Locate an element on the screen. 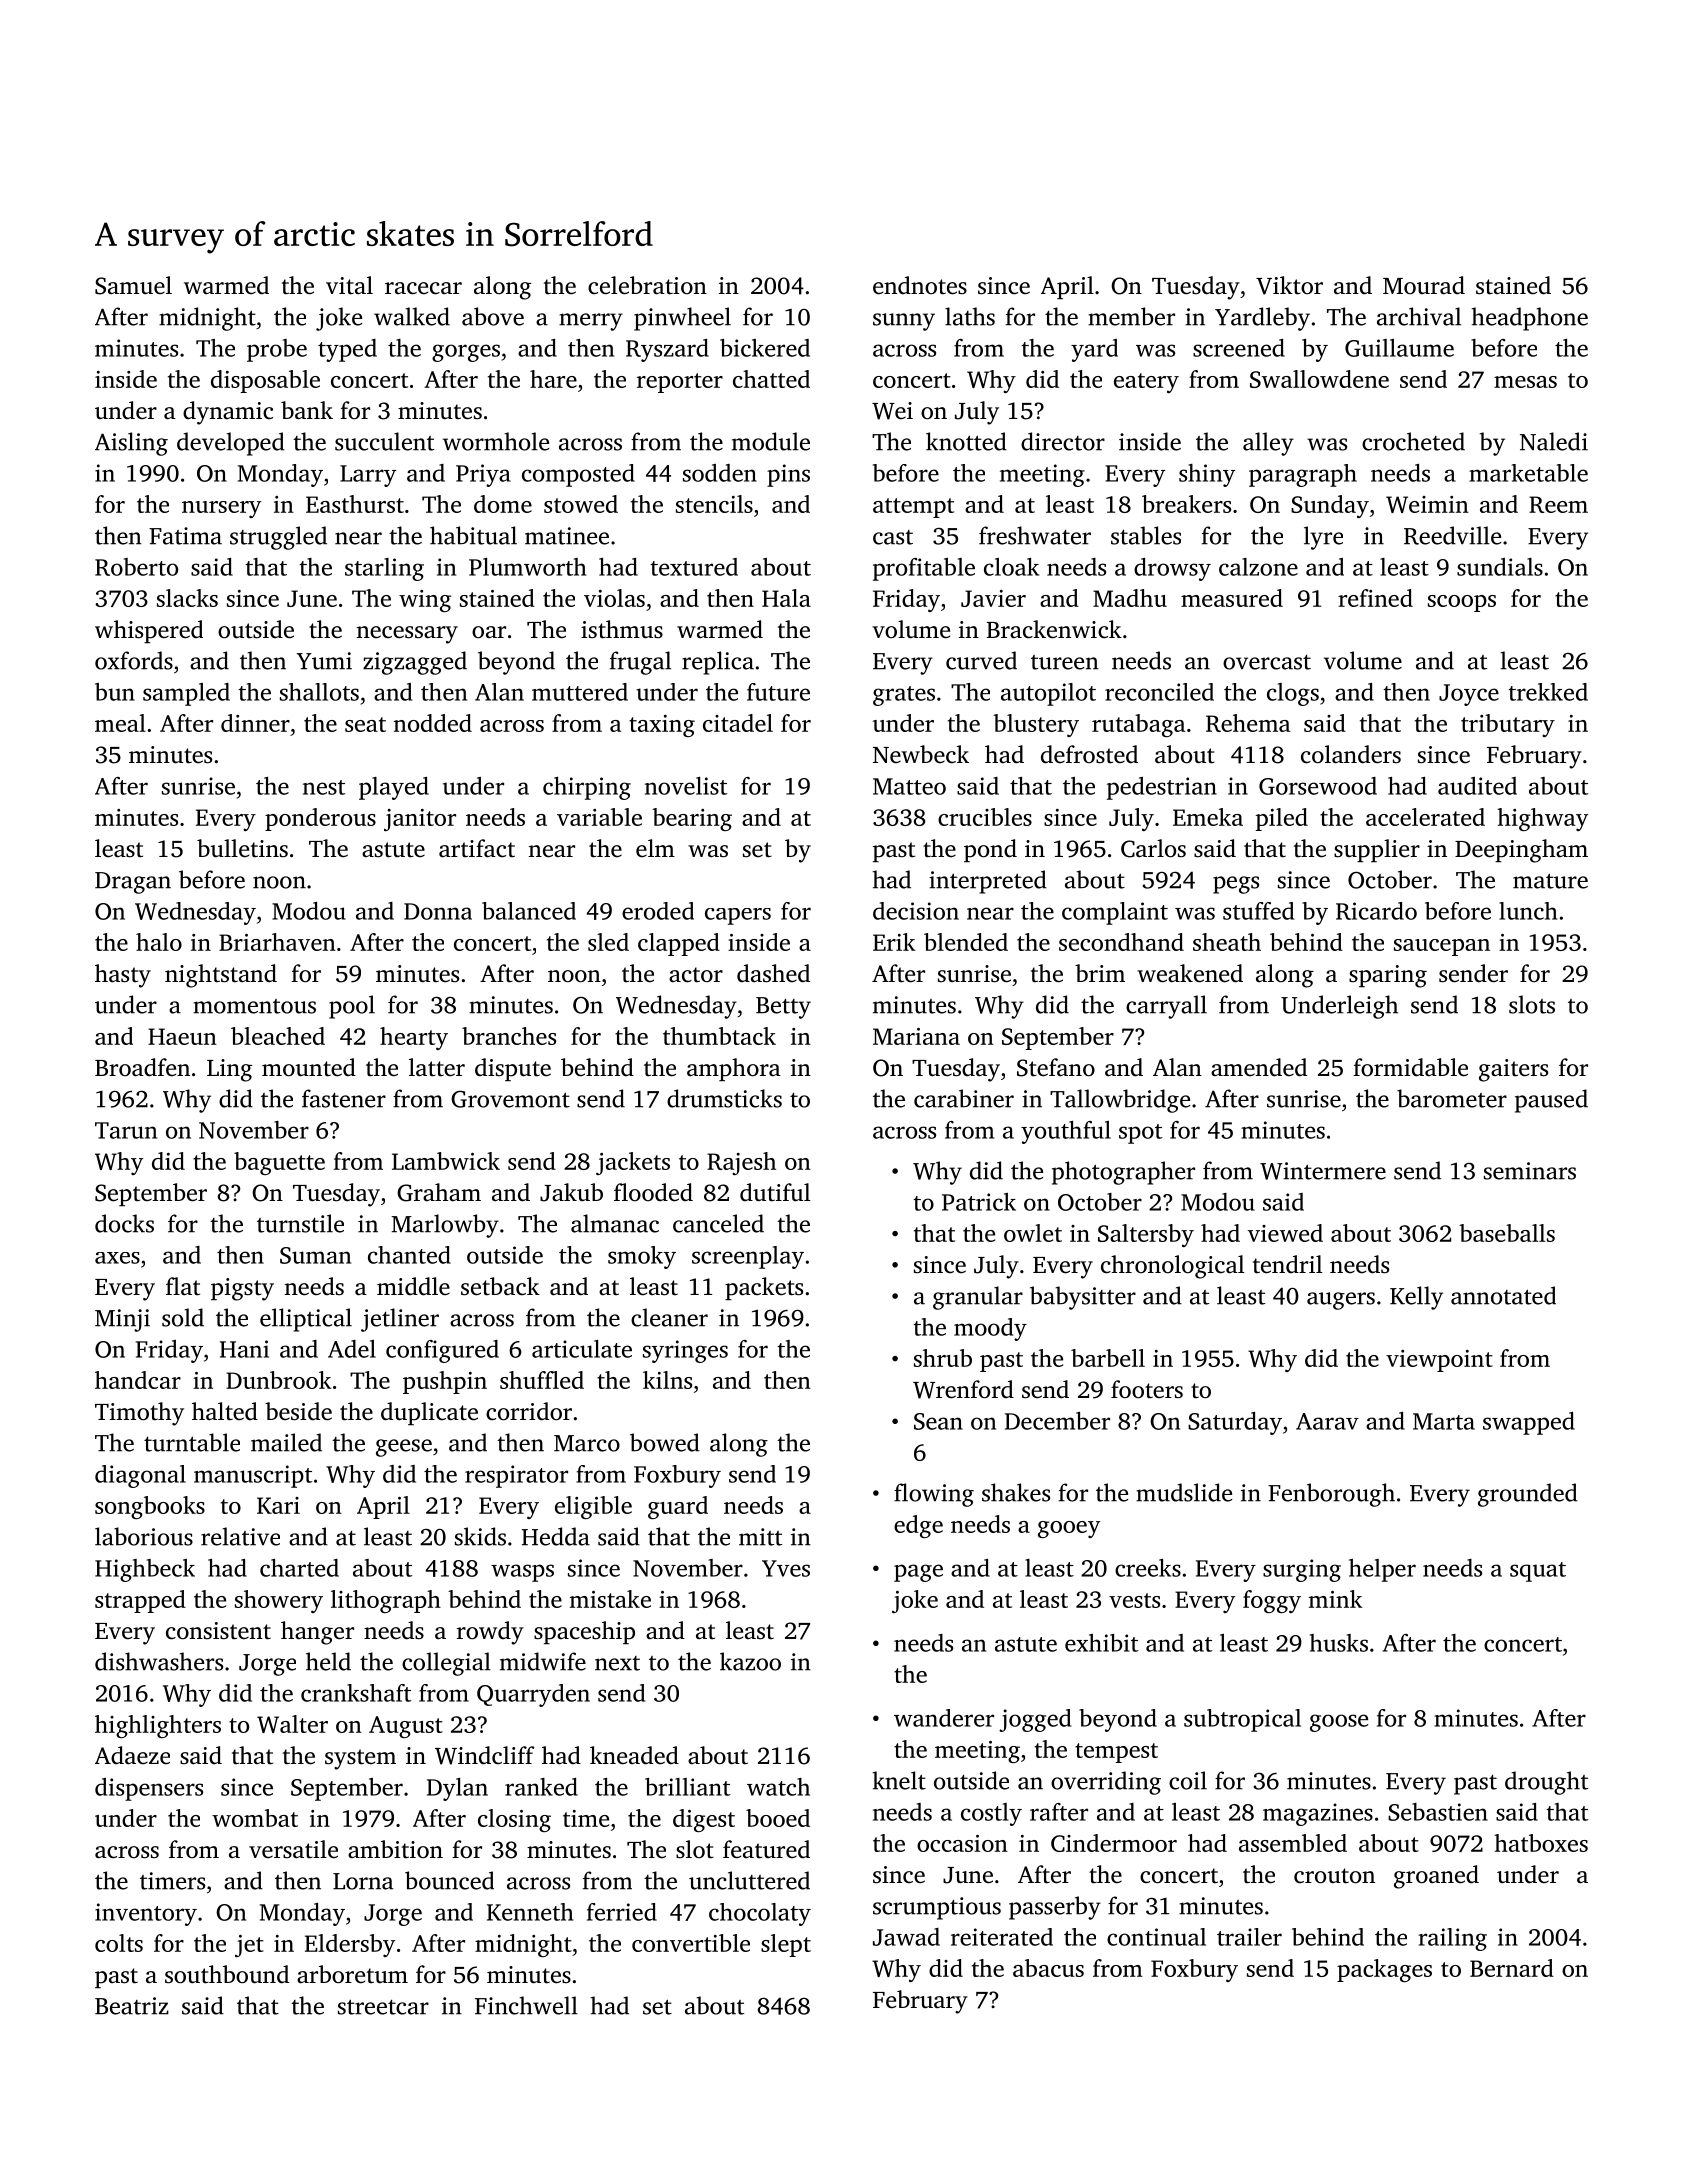 The height and width of the screenshot is (2178, 1683). screened is located at coordinates (1239, 348).
